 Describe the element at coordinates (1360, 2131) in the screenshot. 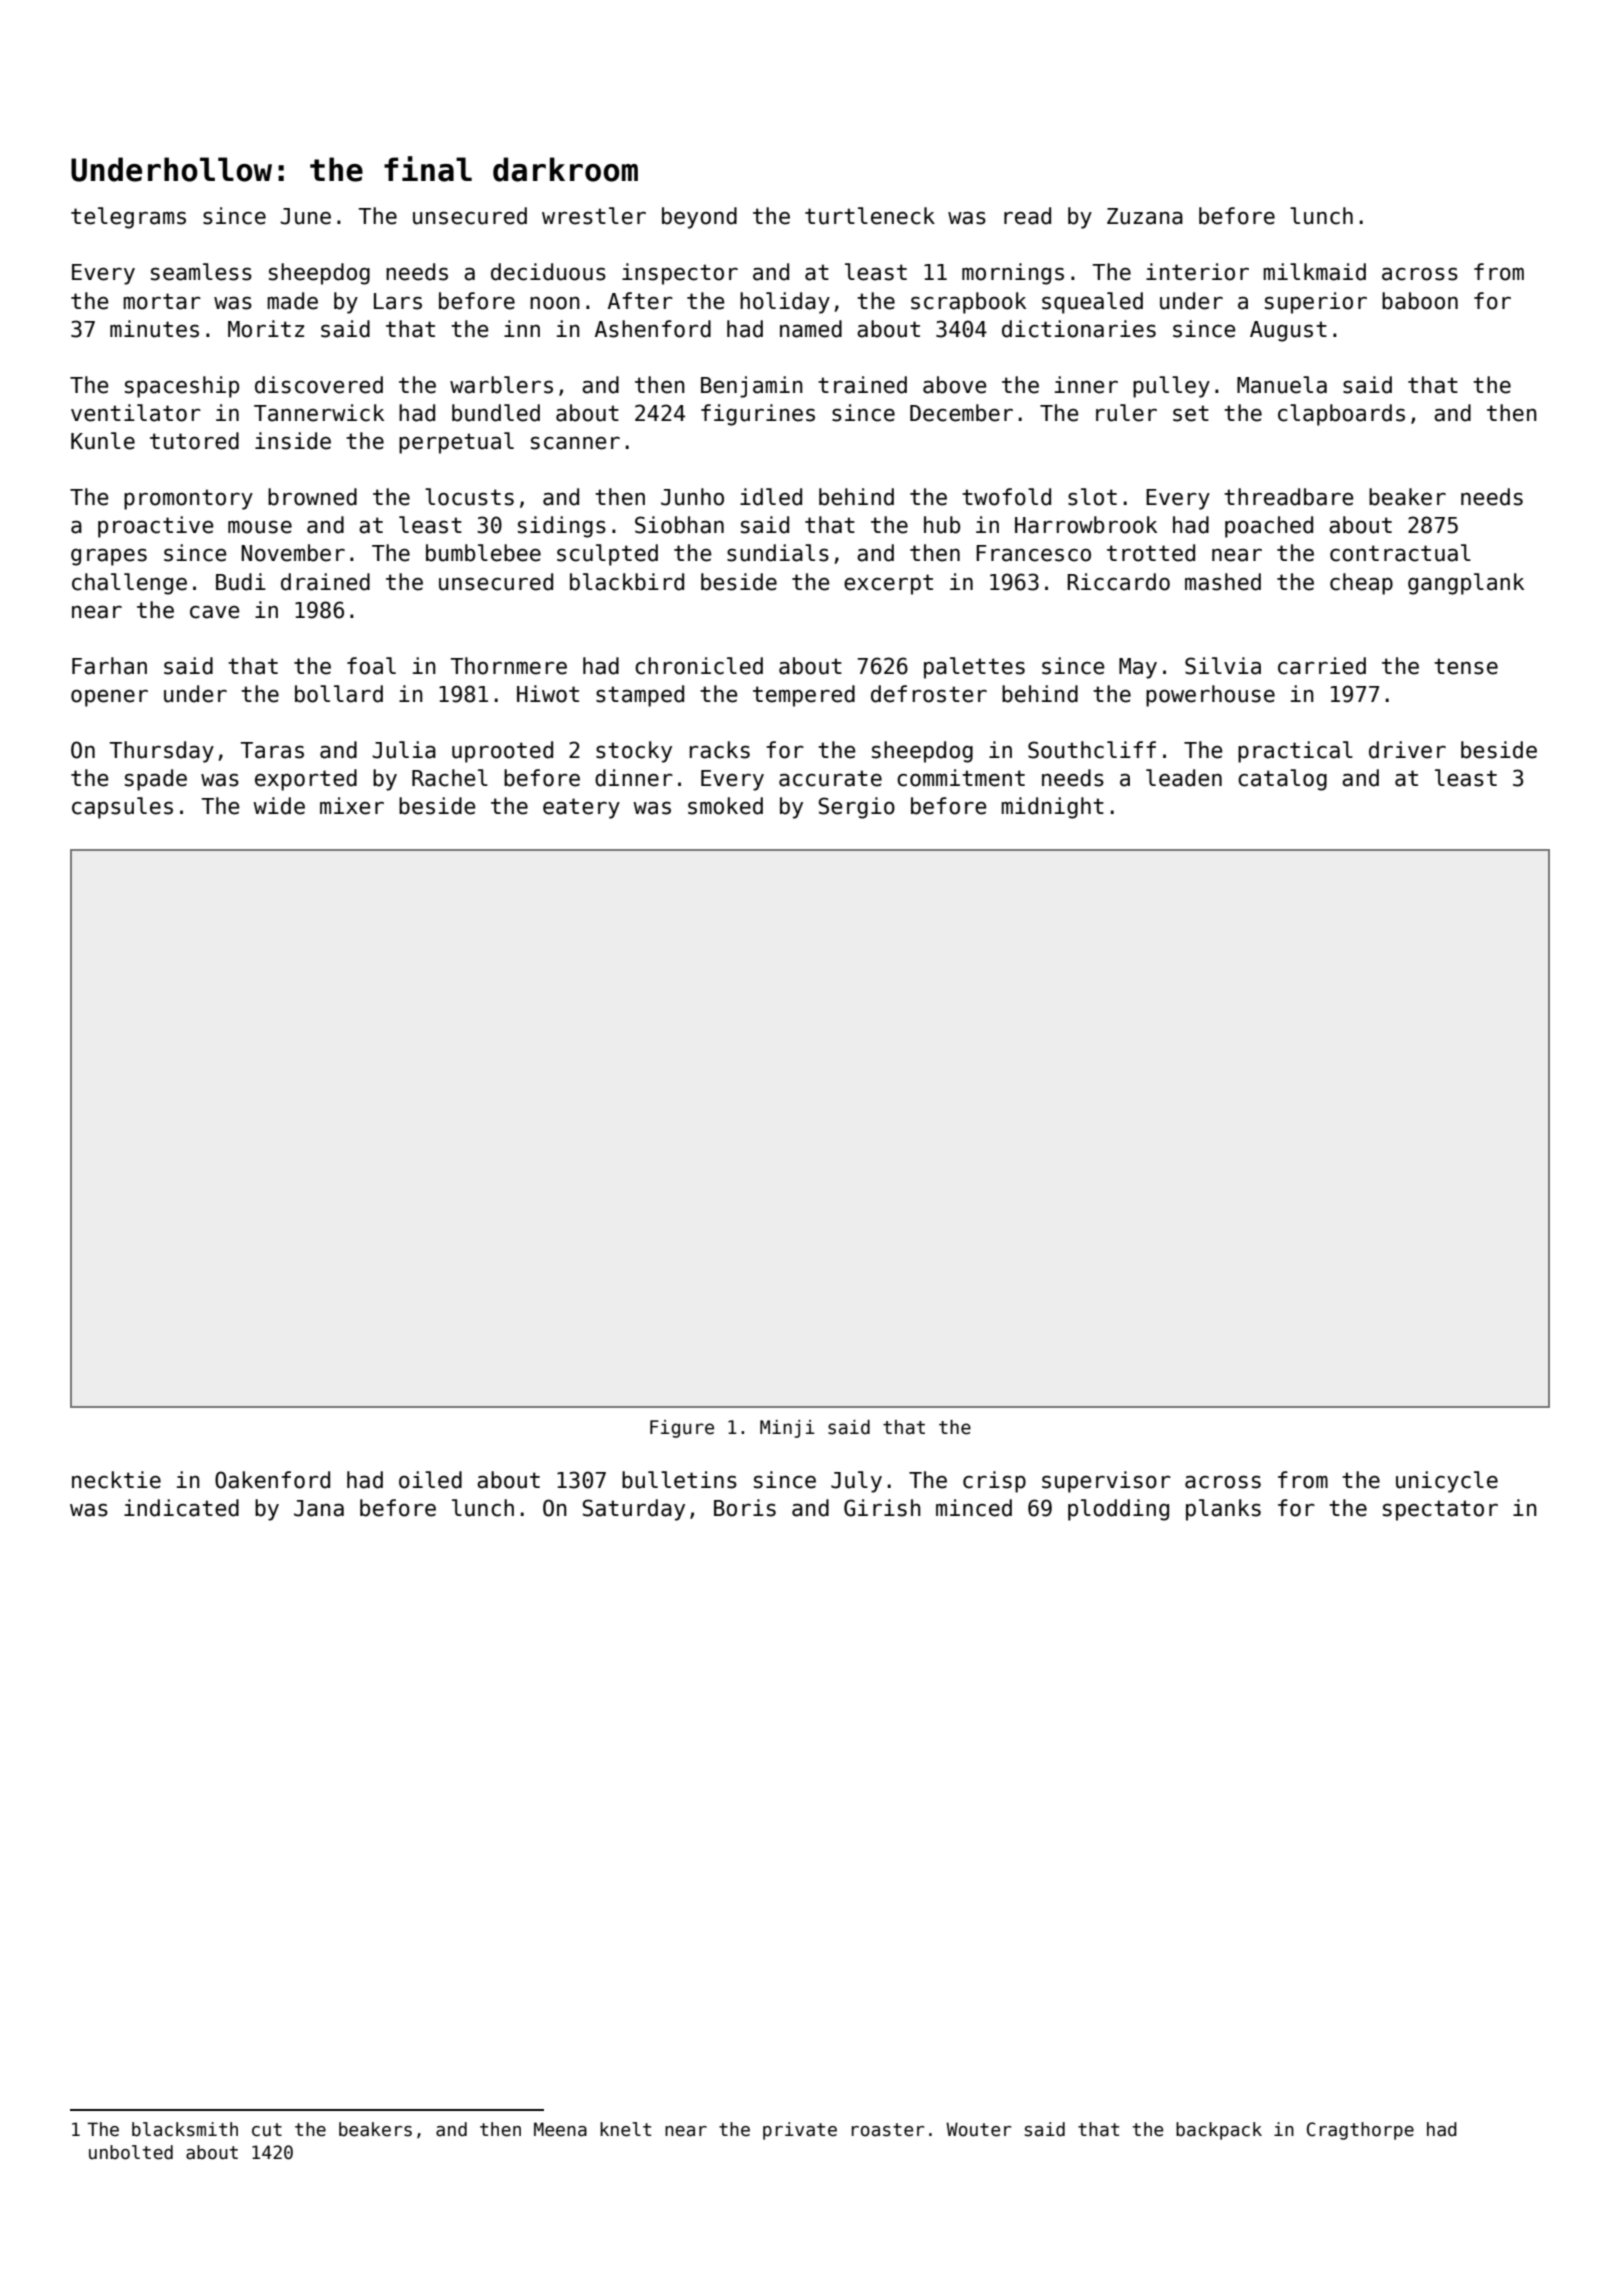

I see `Cragthorpe` at that location.
